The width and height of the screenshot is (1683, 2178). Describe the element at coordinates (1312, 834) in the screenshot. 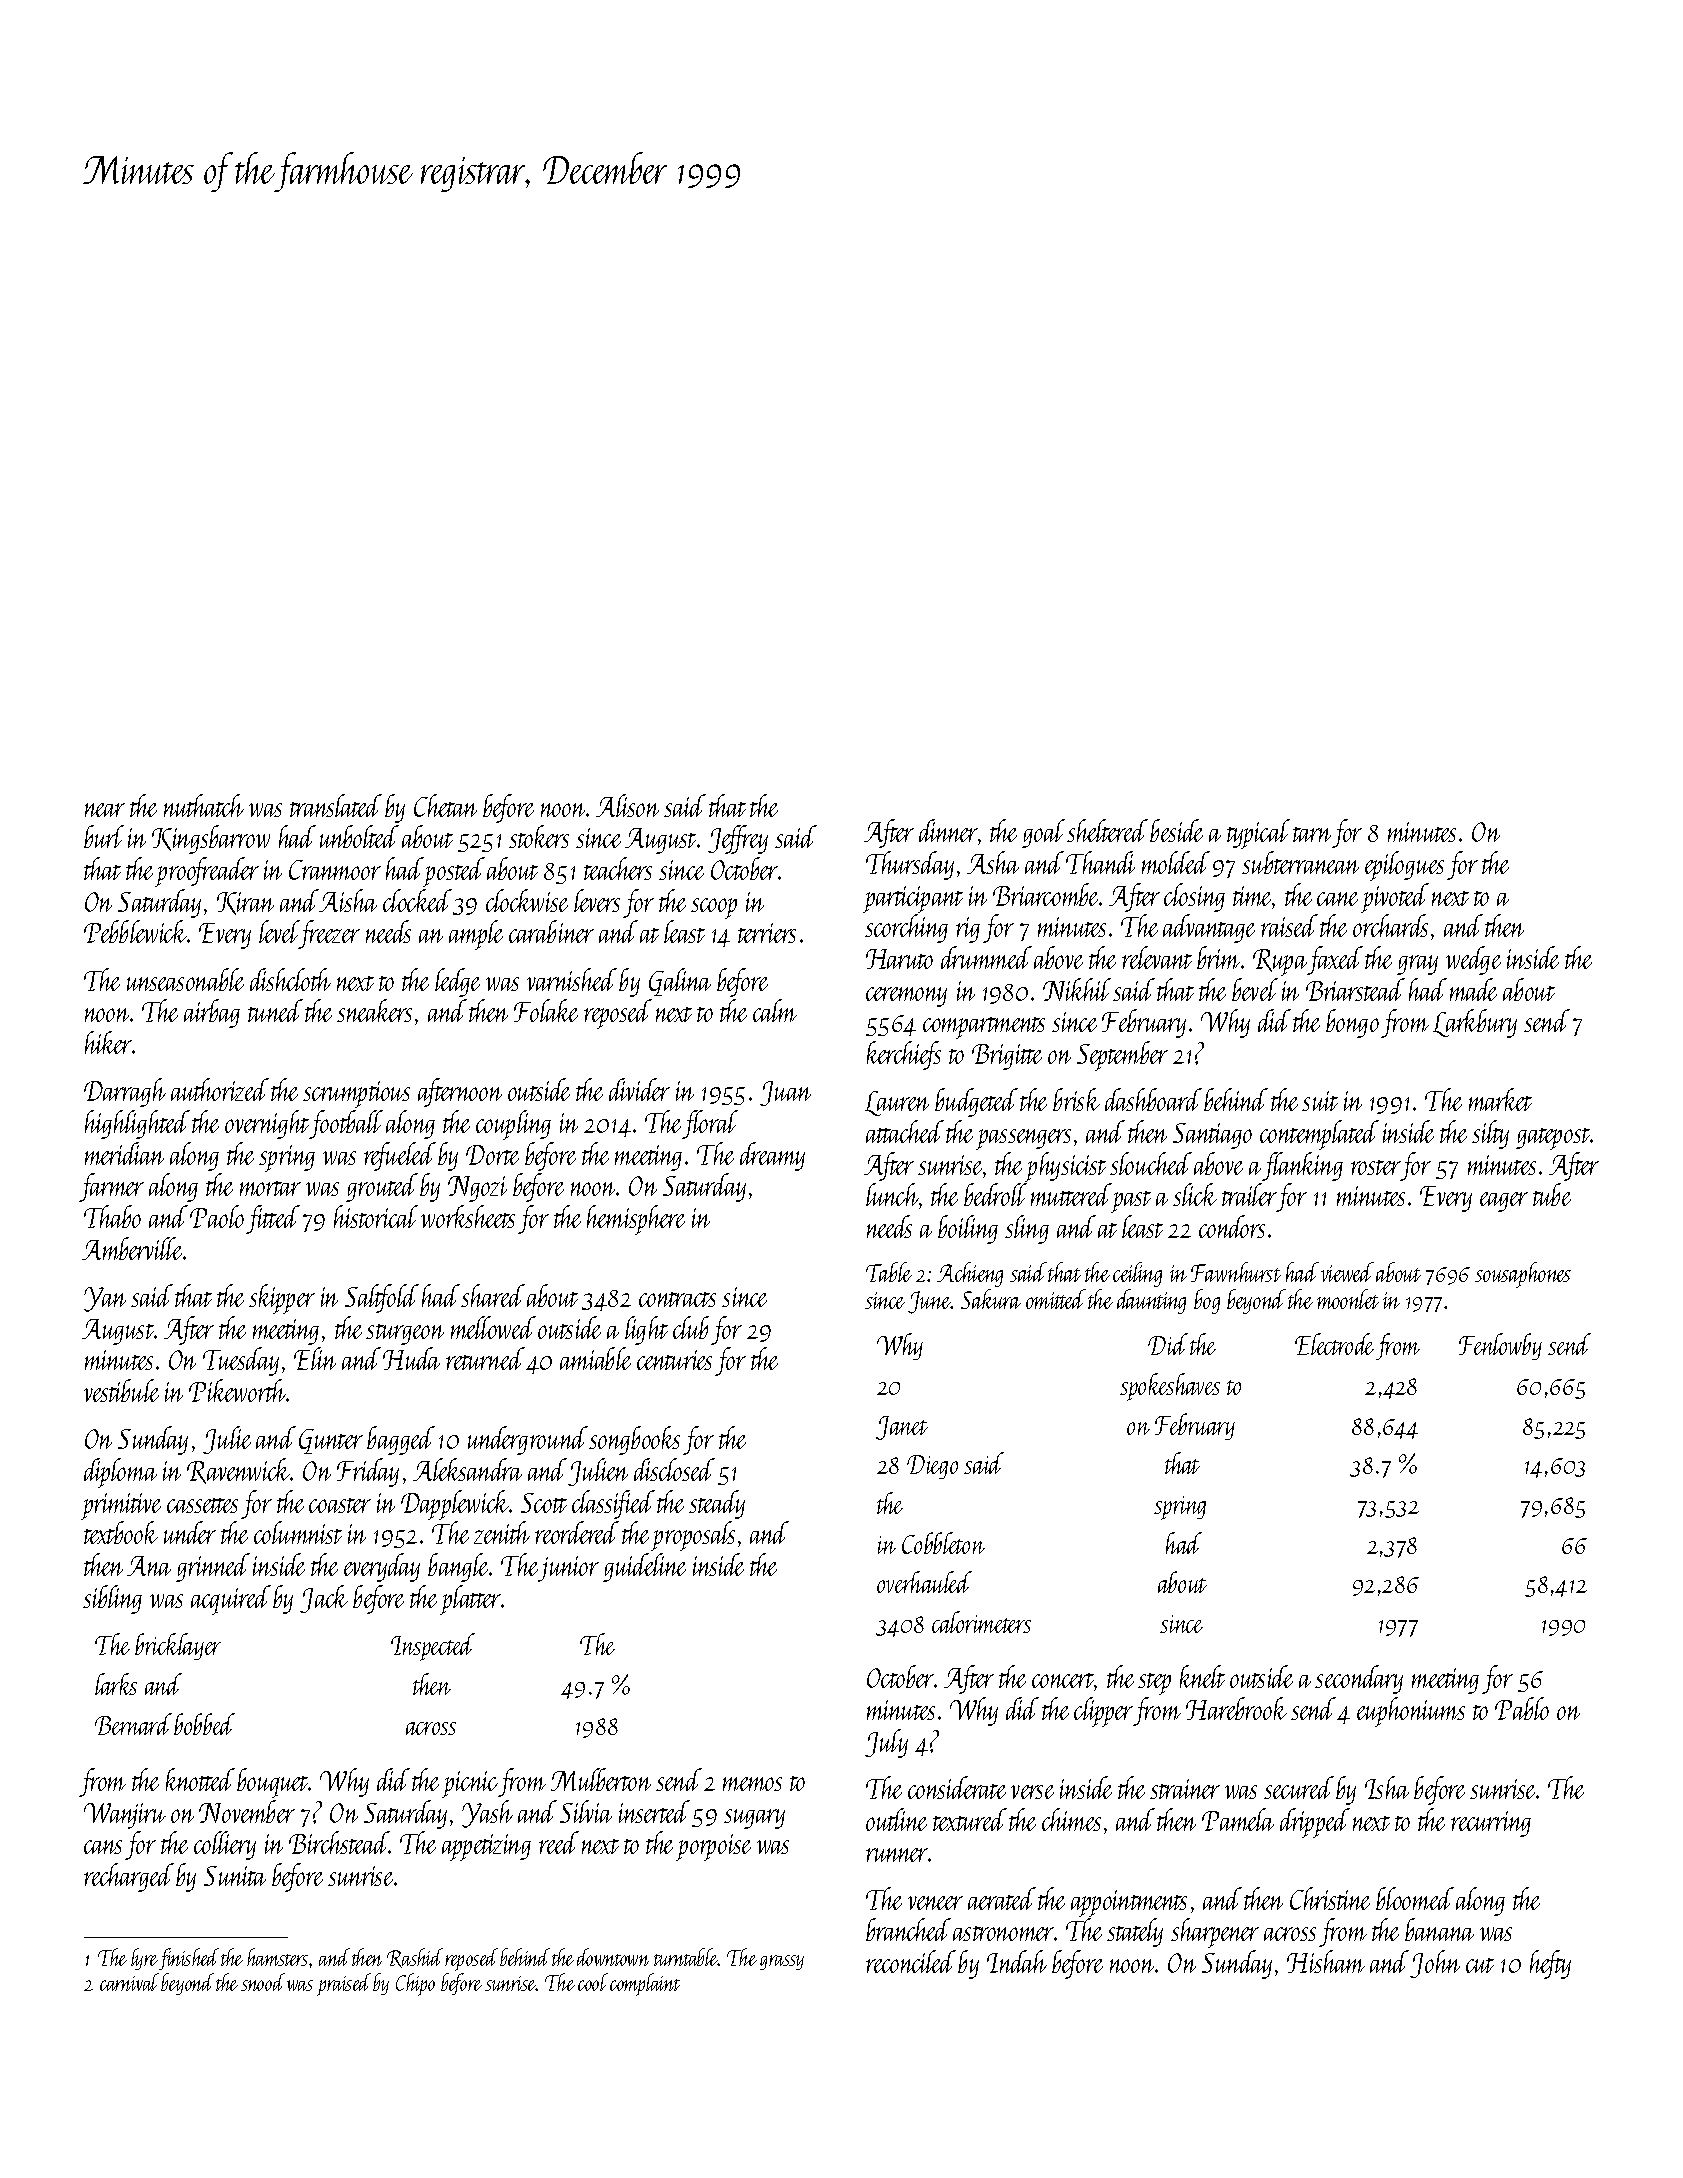

I see `tarn` at that location.
